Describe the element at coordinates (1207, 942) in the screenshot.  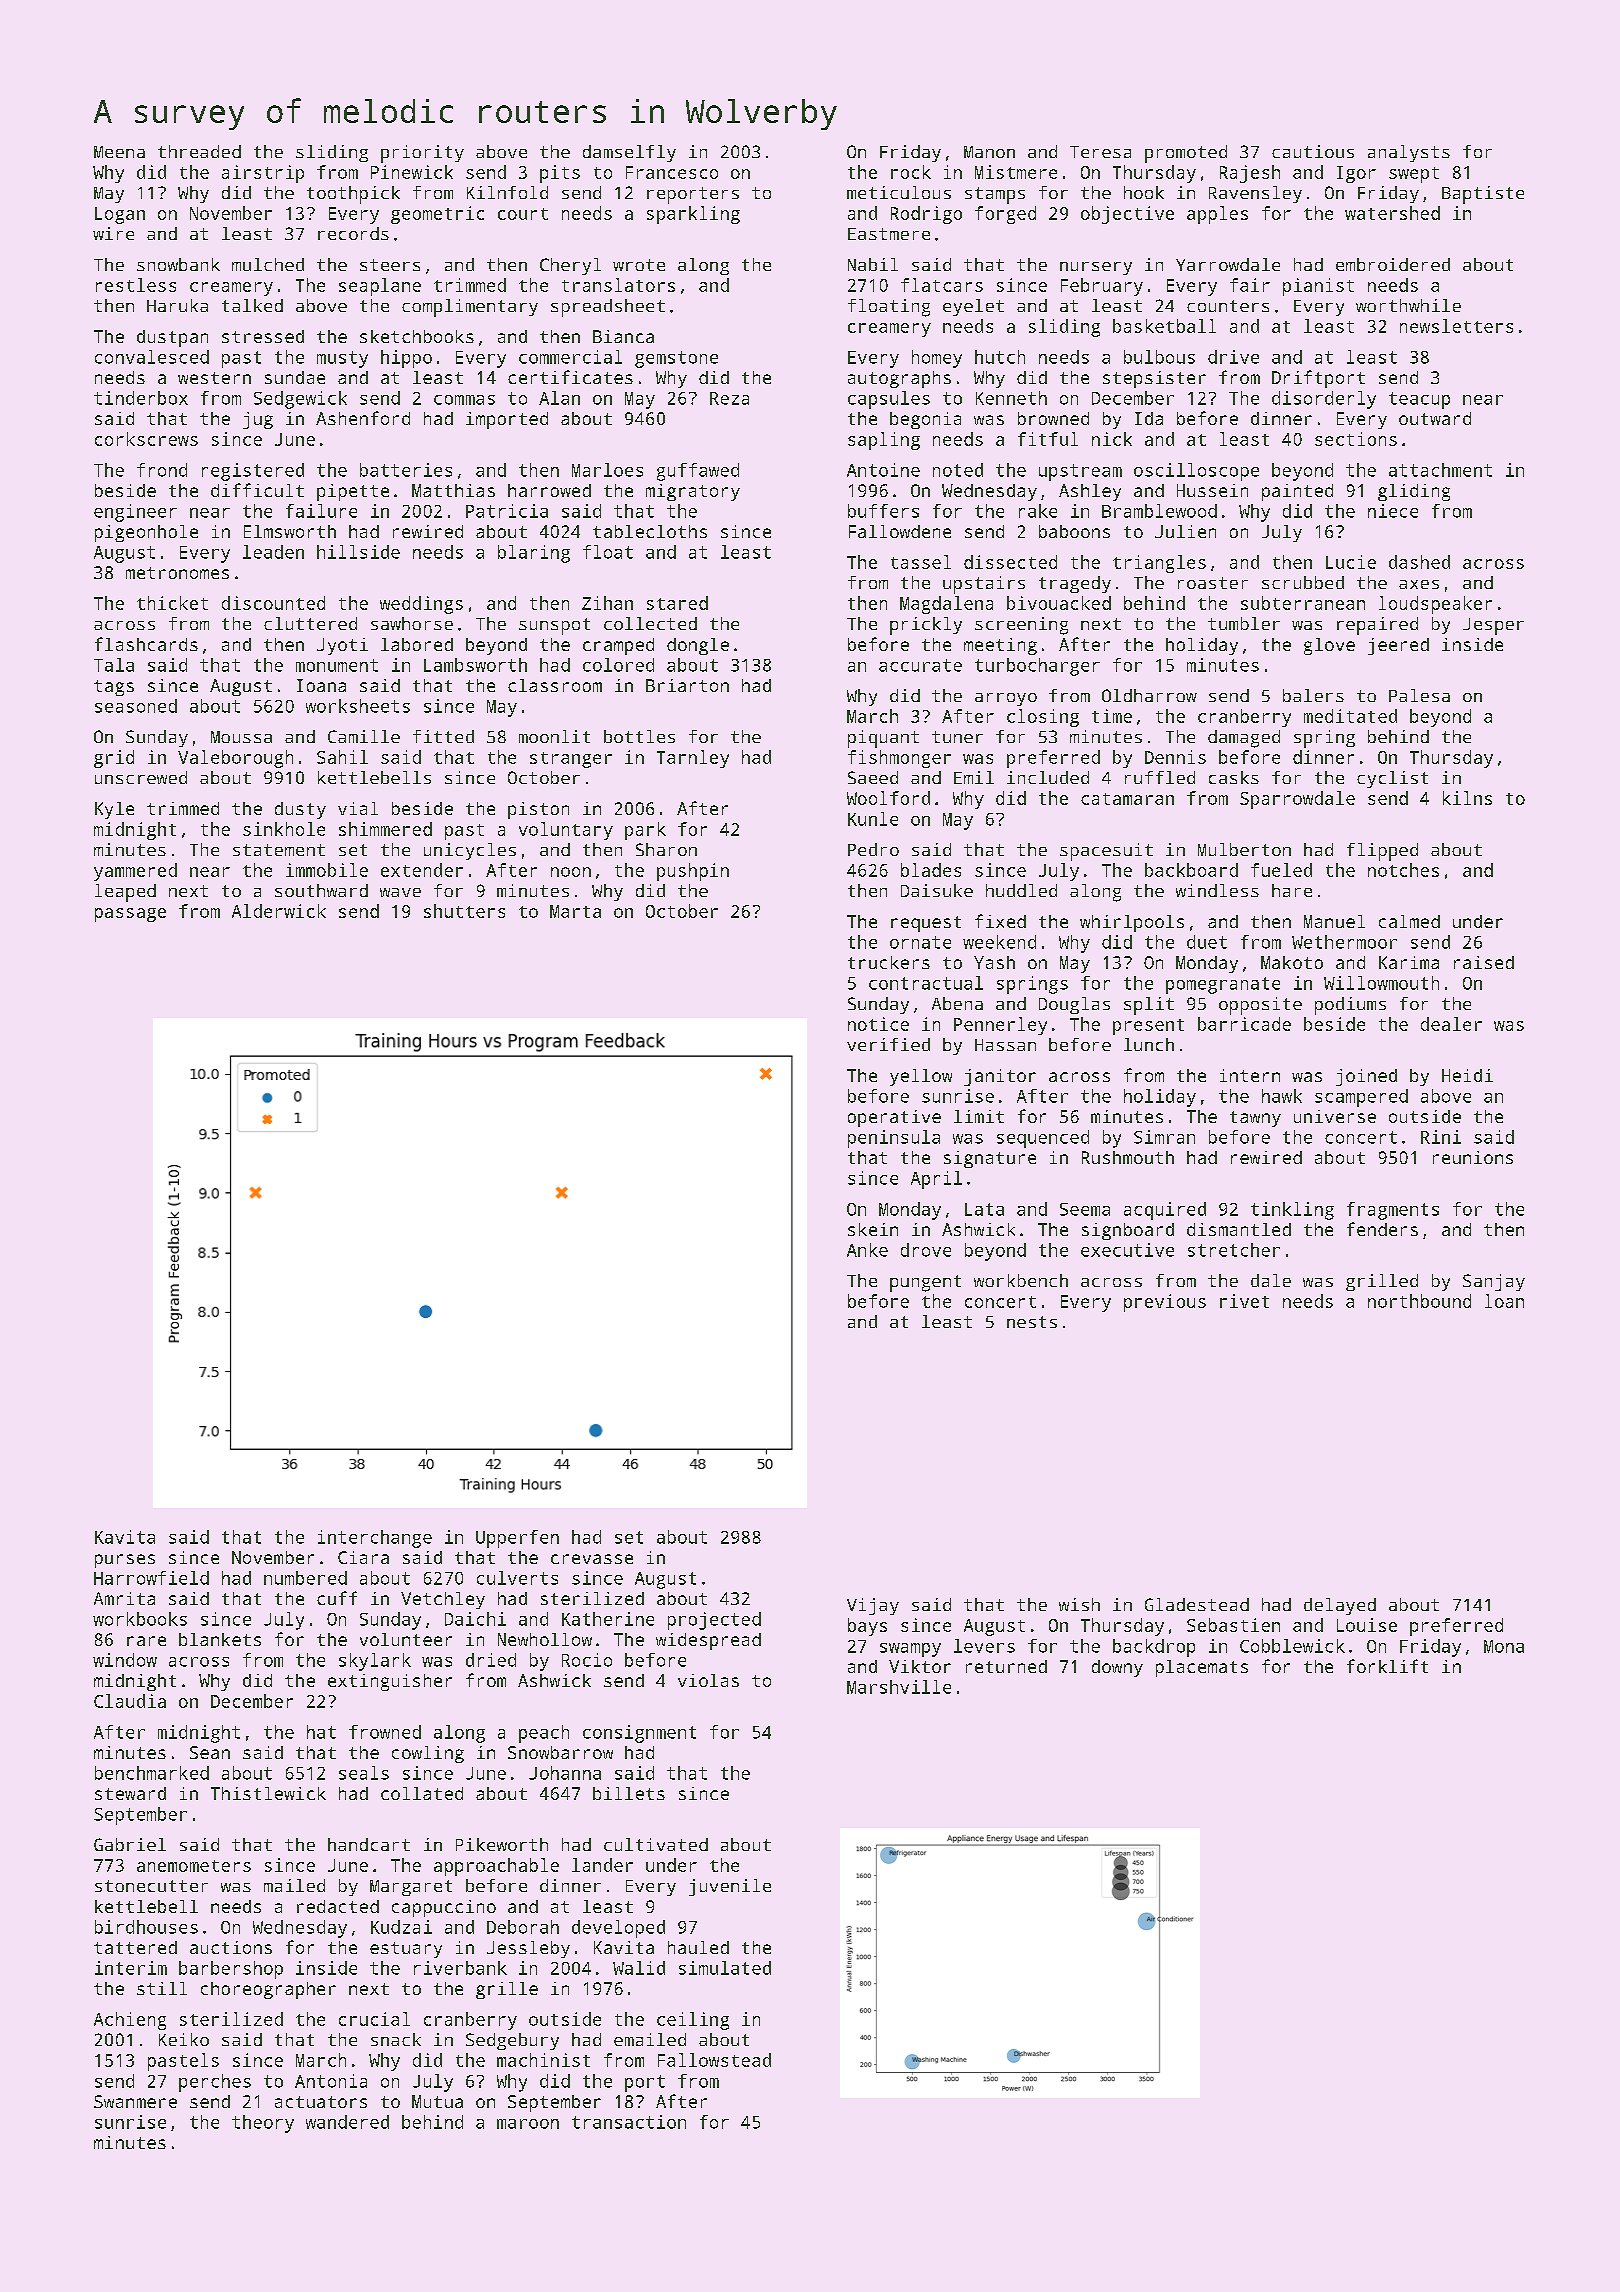
I see `duet` at that location.
